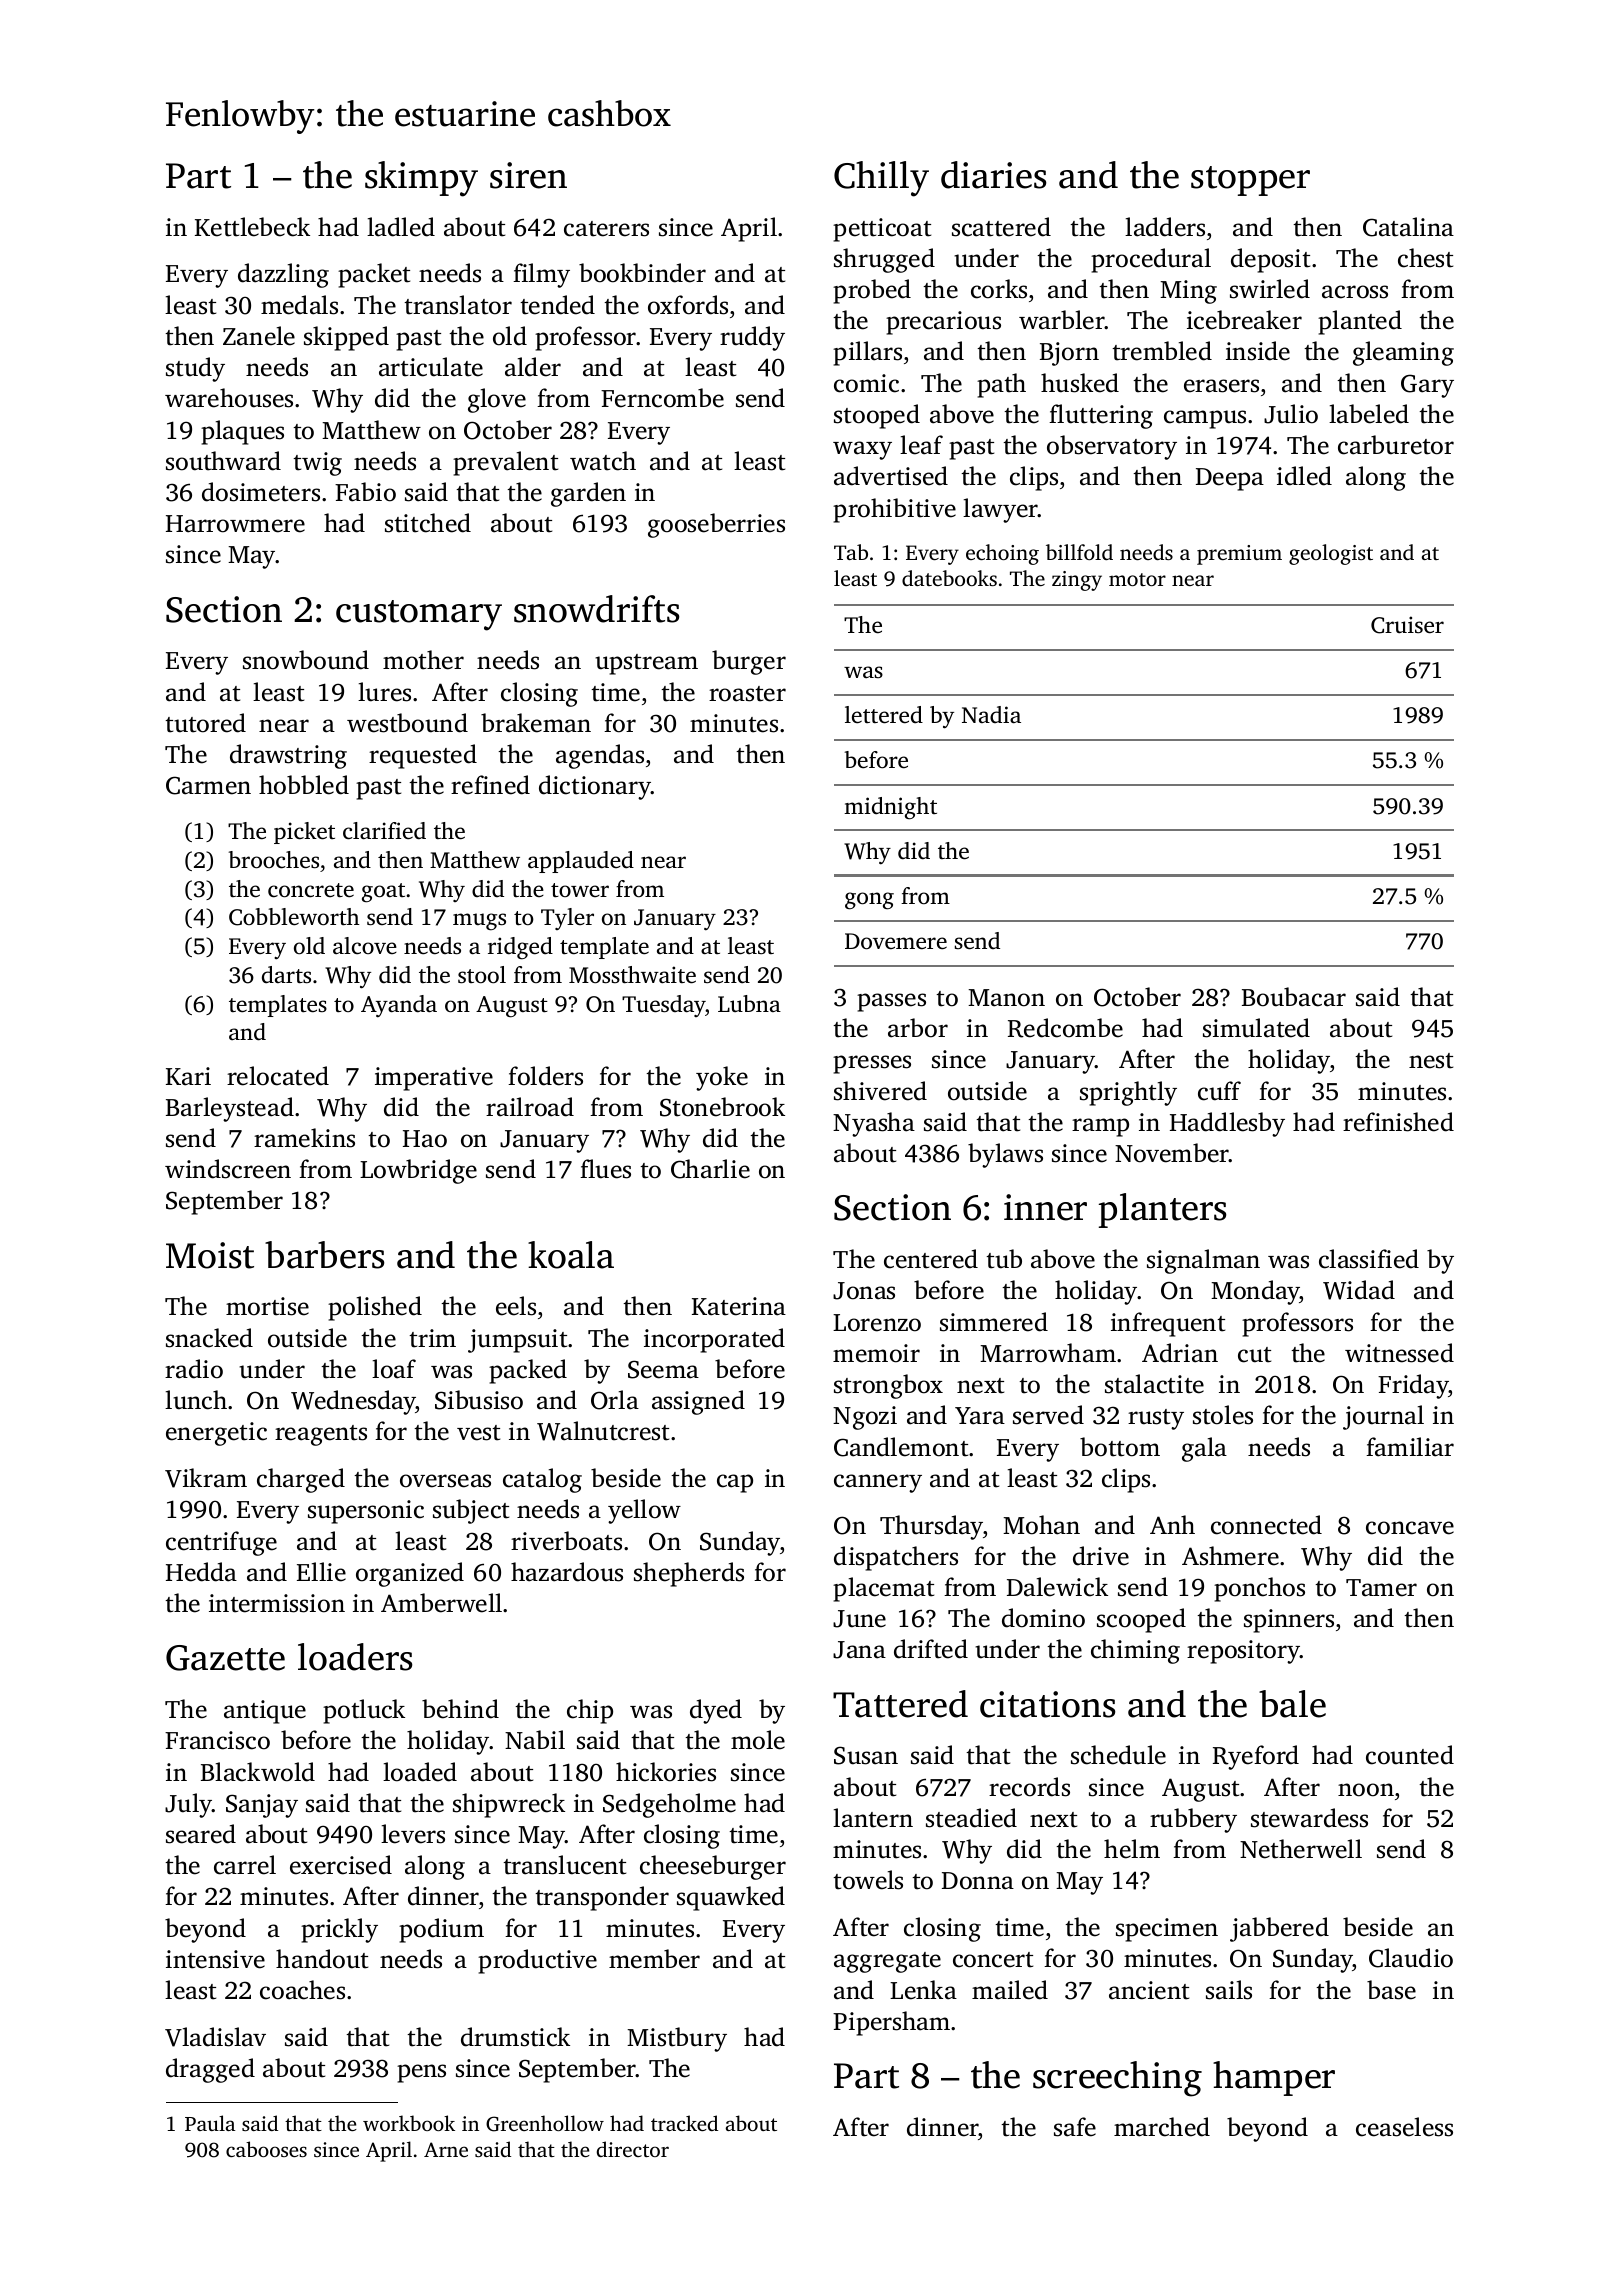  What do you see at coordinates (1398, 1122) in the image?
I see `refinished` at bounding box center [1398, 1122].
